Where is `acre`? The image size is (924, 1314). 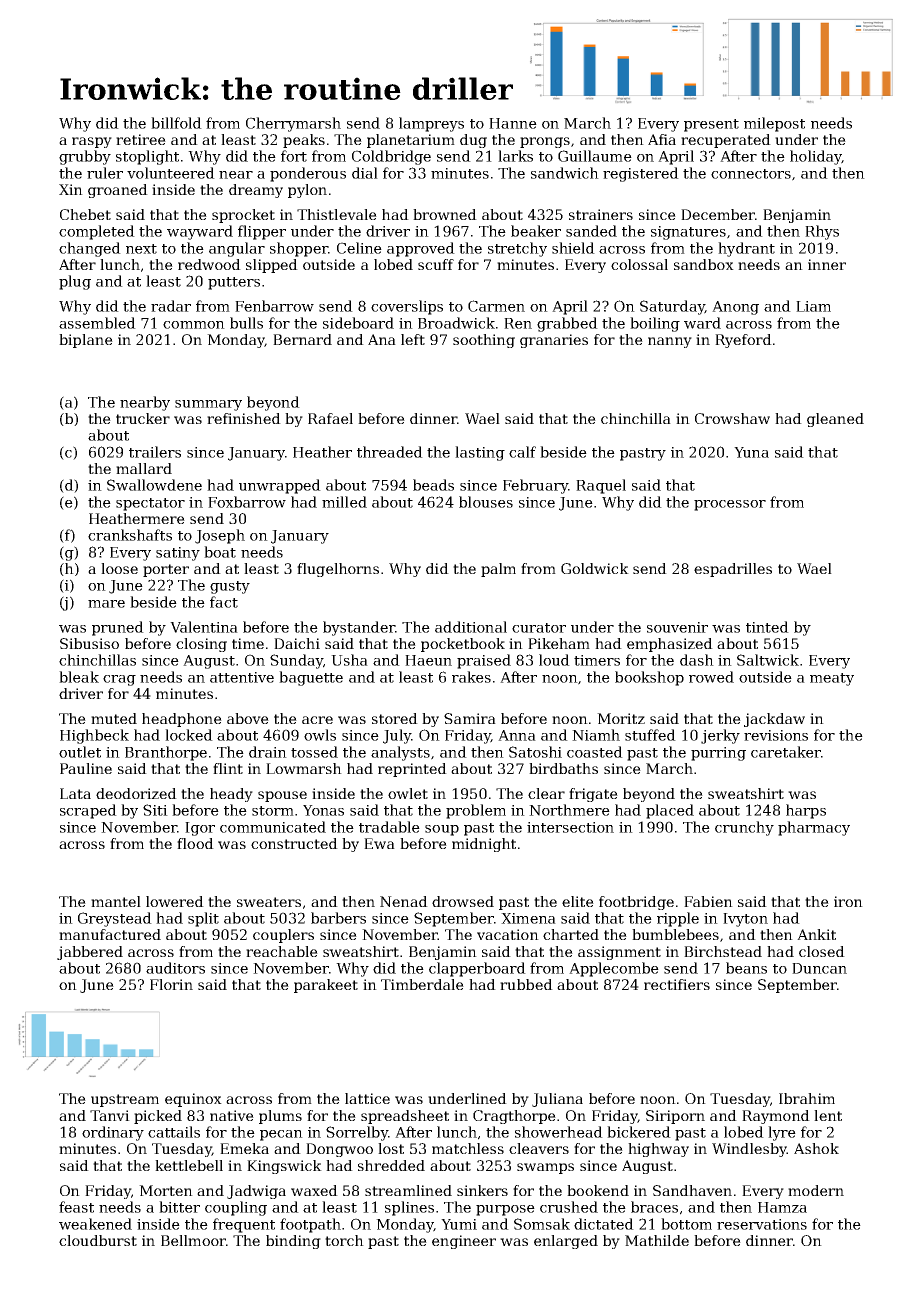
acre is located at coordinates (317, 720).
